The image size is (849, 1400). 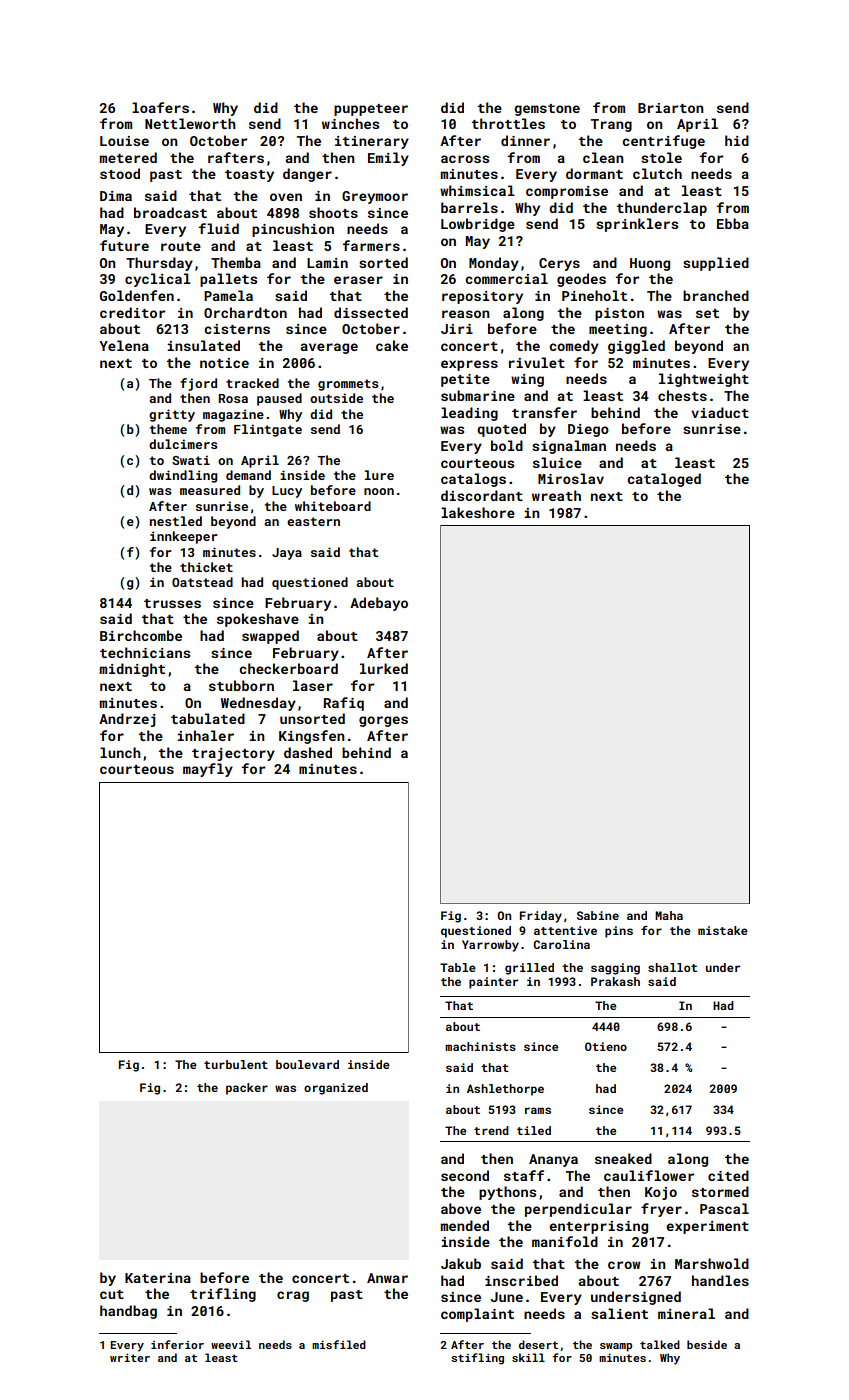 I want to click on paused, so click(x=279, y=399).
